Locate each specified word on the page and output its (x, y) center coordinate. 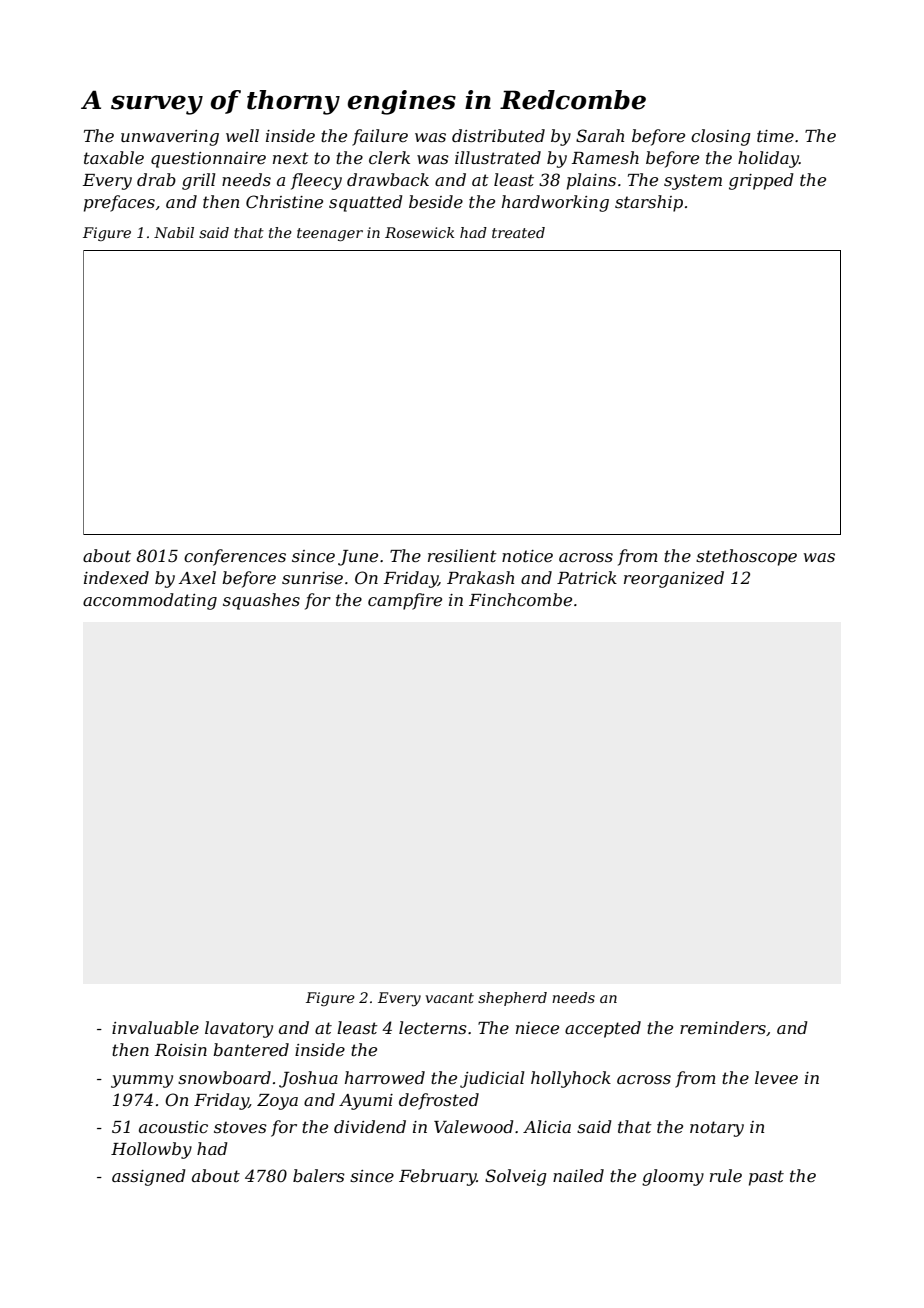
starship (649, 203)
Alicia (547, 1126)
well (242, 135)
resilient (462, 555)
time (775, 136)
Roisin (181, 1050)
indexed (116, 577)
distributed (498, 135)
